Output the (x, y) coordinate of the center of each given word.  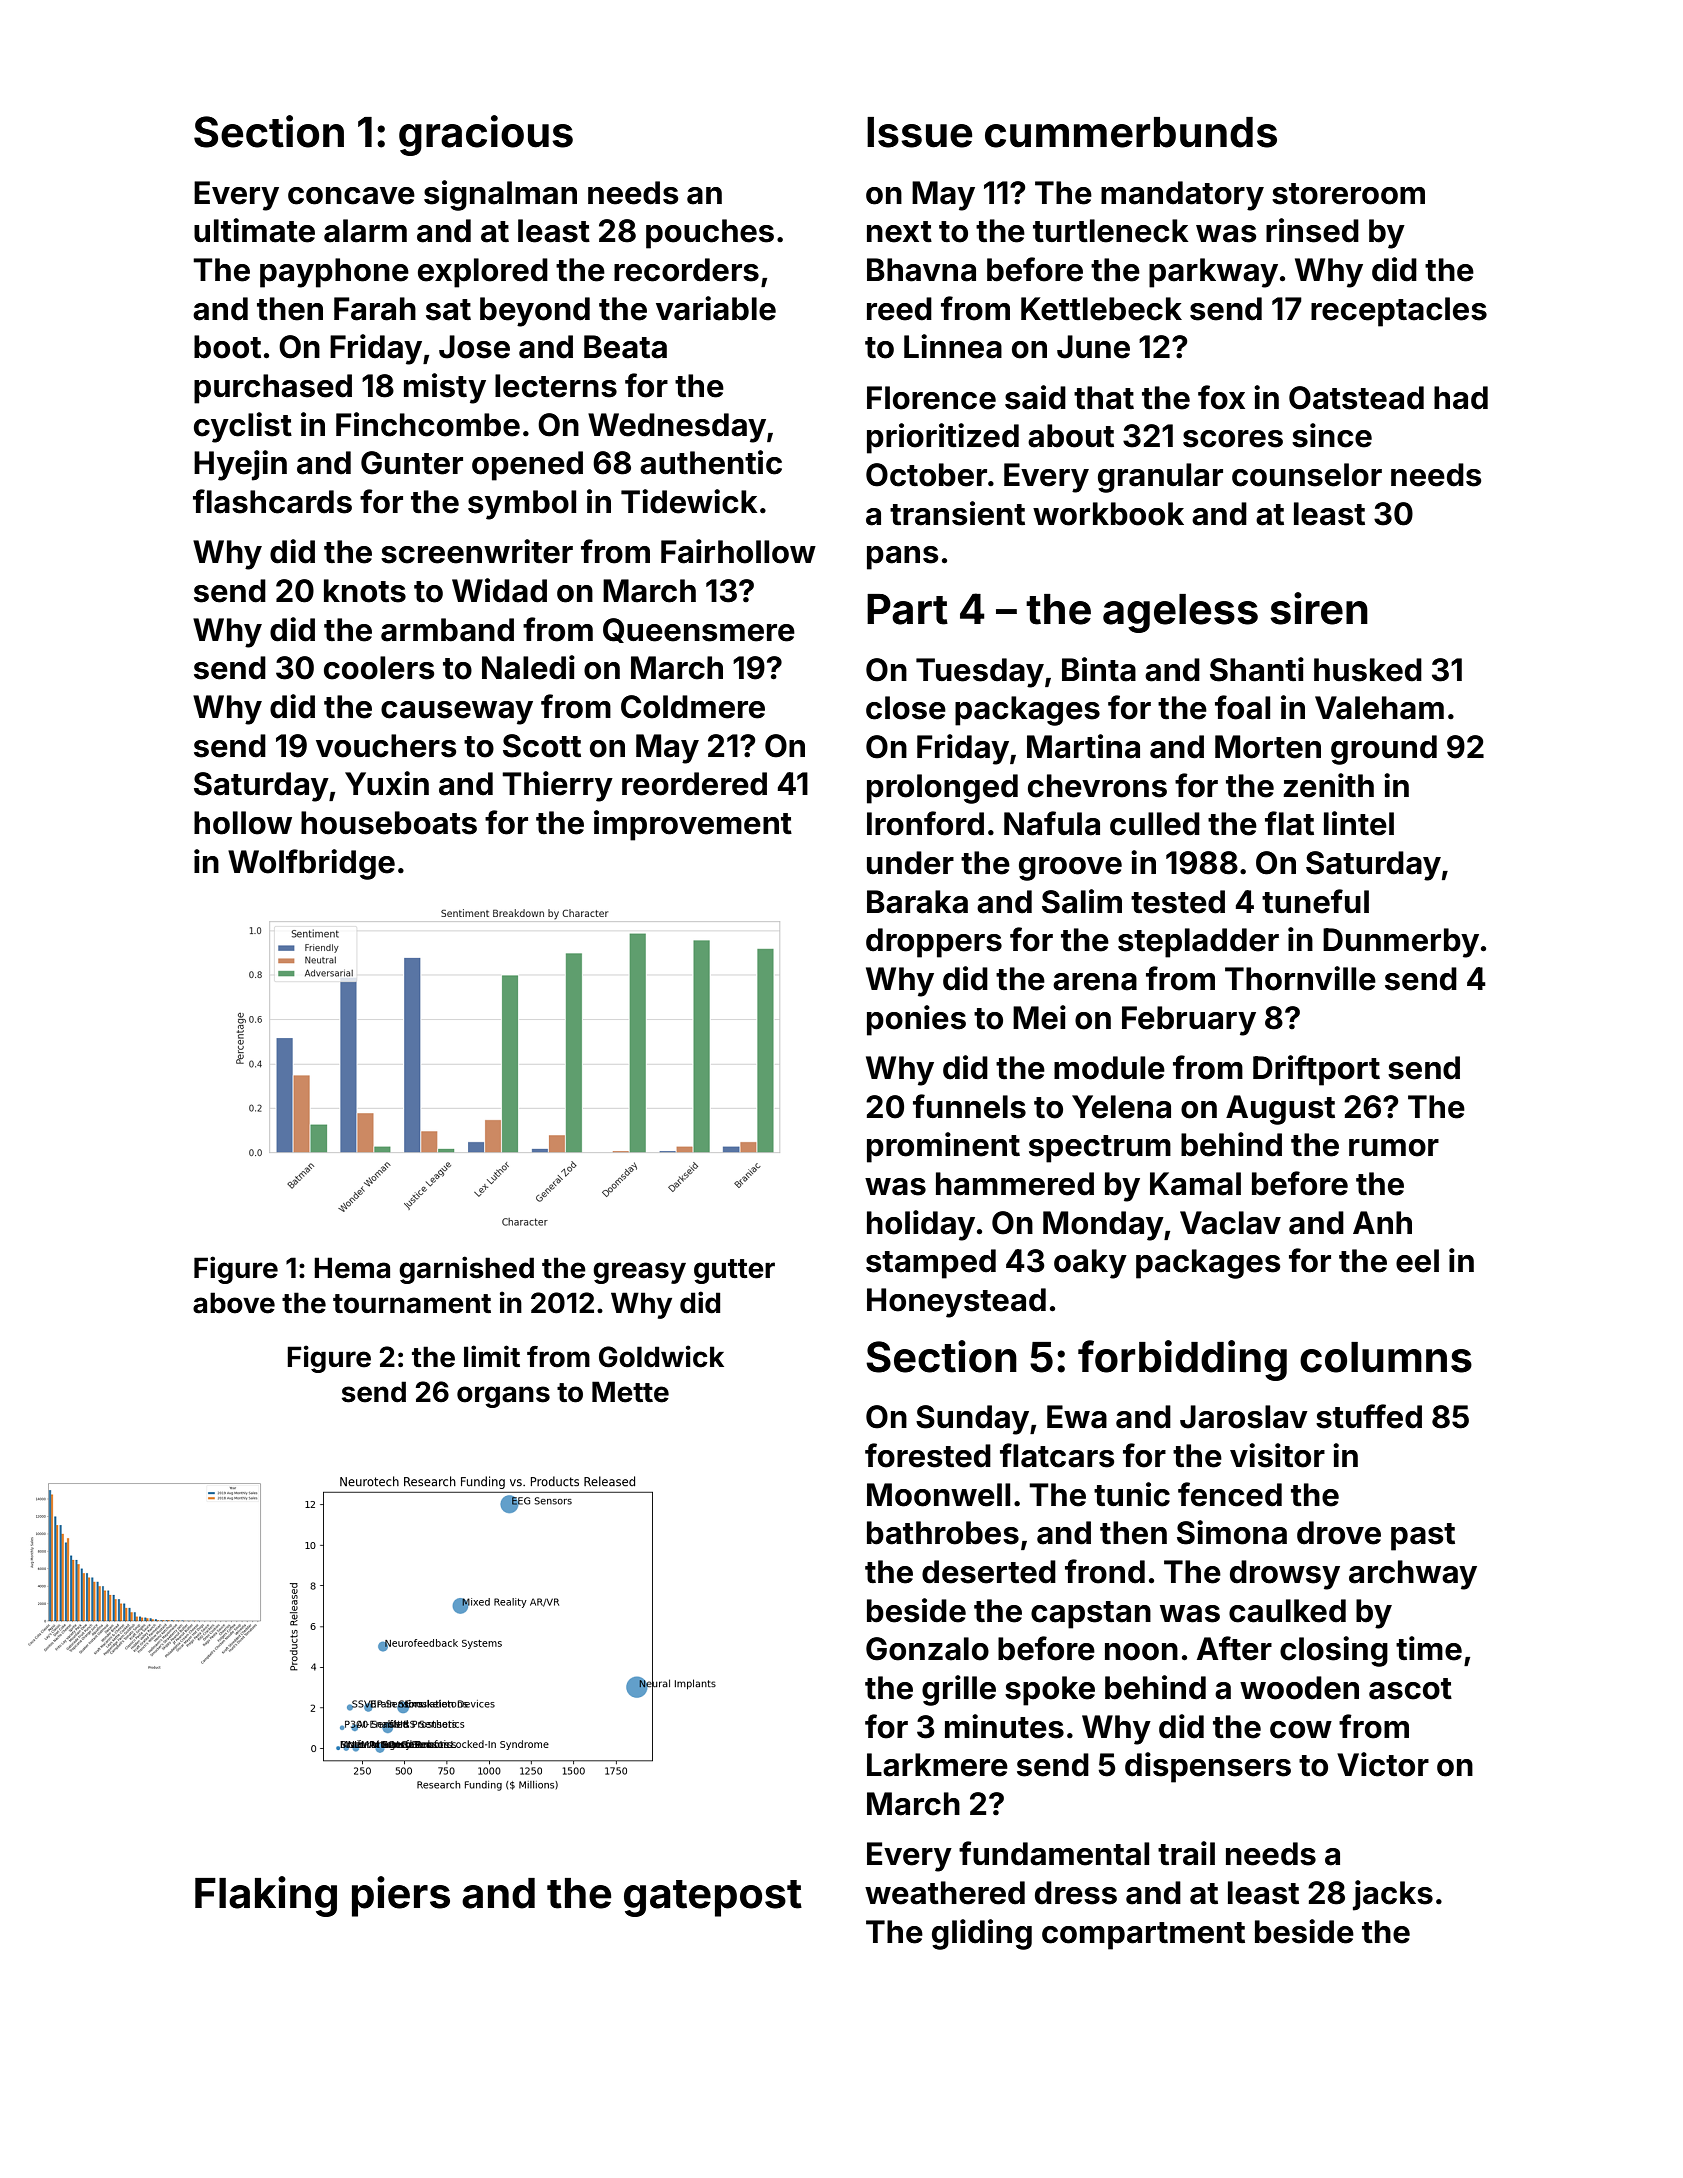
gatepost (713, 1898)
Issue (919, 132)
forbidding (1182, 1360)
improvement (693, 825)
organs (503, 1397)
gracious (486, 135)
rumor (1394, 1148)
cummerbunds (1131, 132)
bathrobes (943, 1533)
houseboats (389, 823)
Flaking (266, 1896)
